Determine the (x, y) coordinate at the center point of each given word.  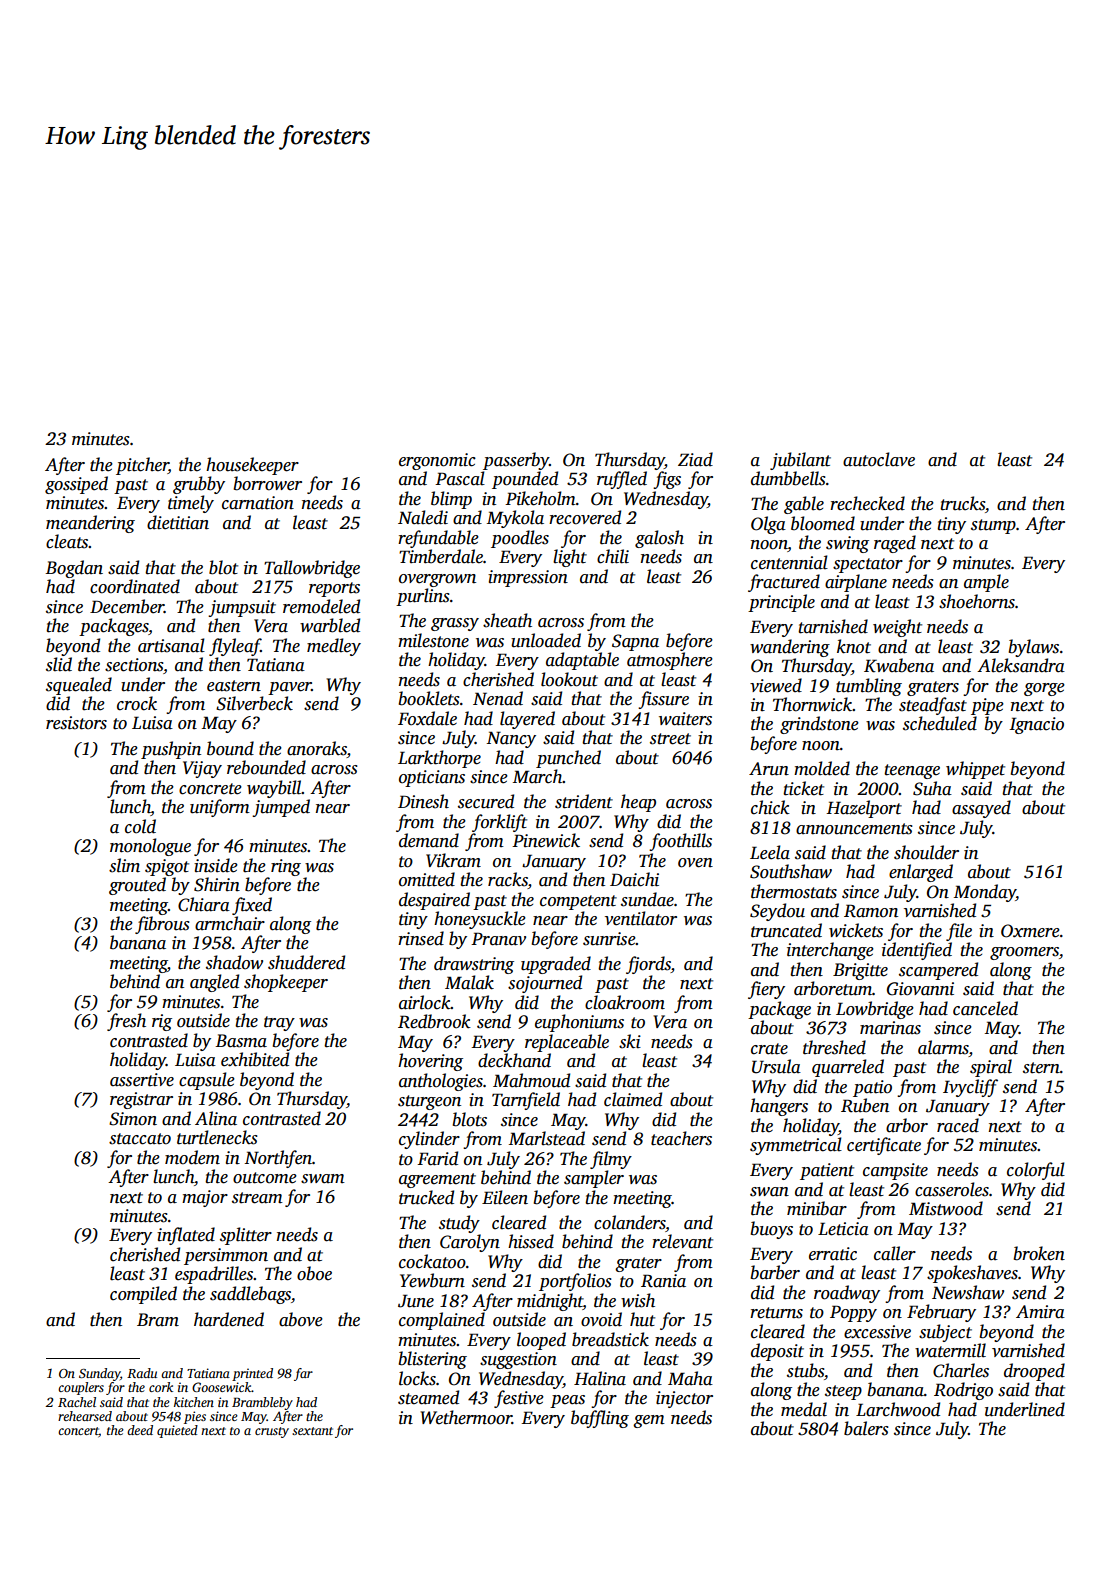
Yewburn (432, 1280)
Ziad (695, 459)
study (459, 1224)
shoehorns (977, 601)
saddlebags (250, 1295)
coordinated (135, 586)
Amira (1040, 1312)
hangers (779, 1107)
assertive (142, 1080)
